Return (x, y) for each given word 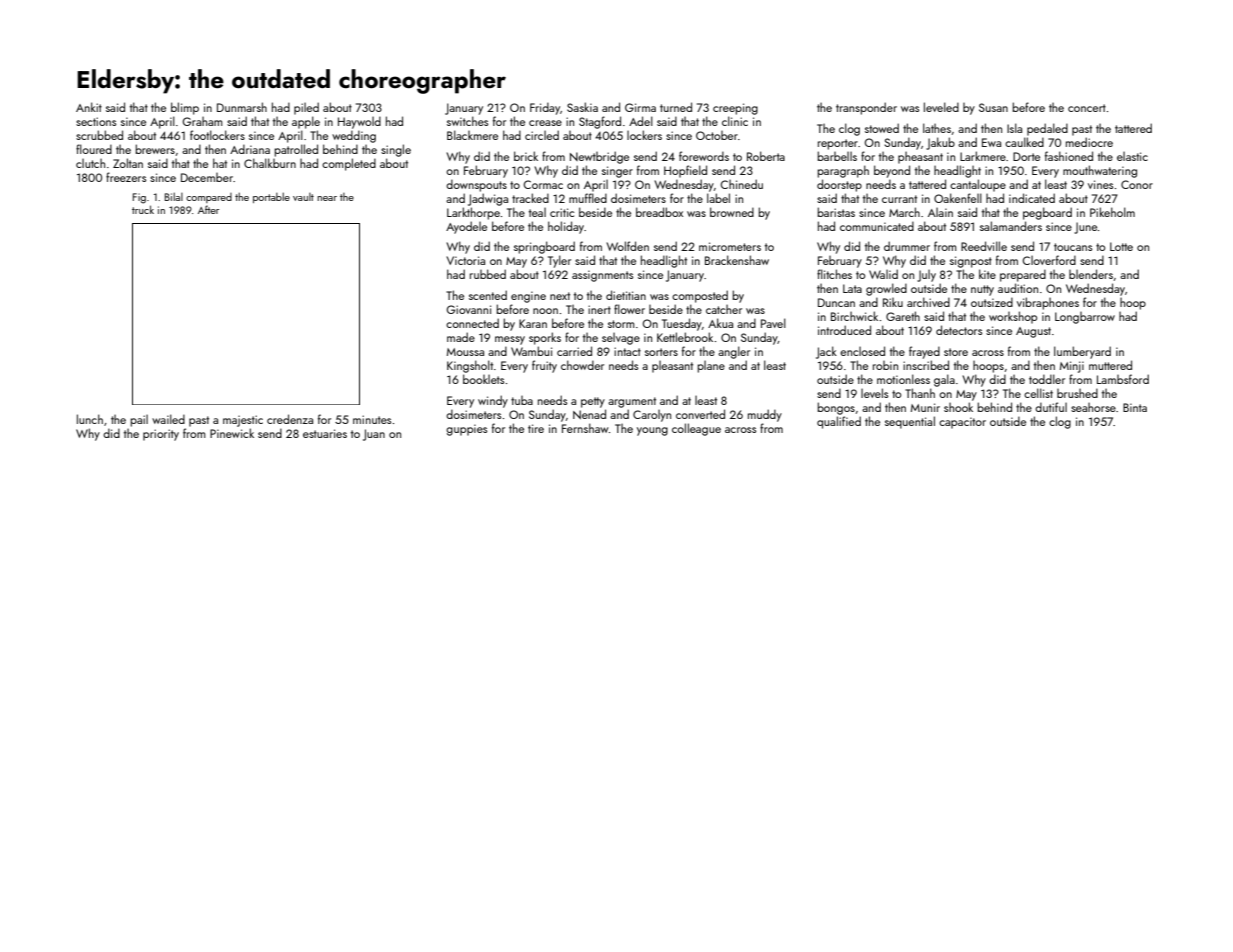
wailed (168, 419)
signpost (971, 262)
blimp (185, 108)
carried (574, 351)
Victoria (465, 260)
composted (700, 296)
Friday (545, 108)
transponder (866, 108)
